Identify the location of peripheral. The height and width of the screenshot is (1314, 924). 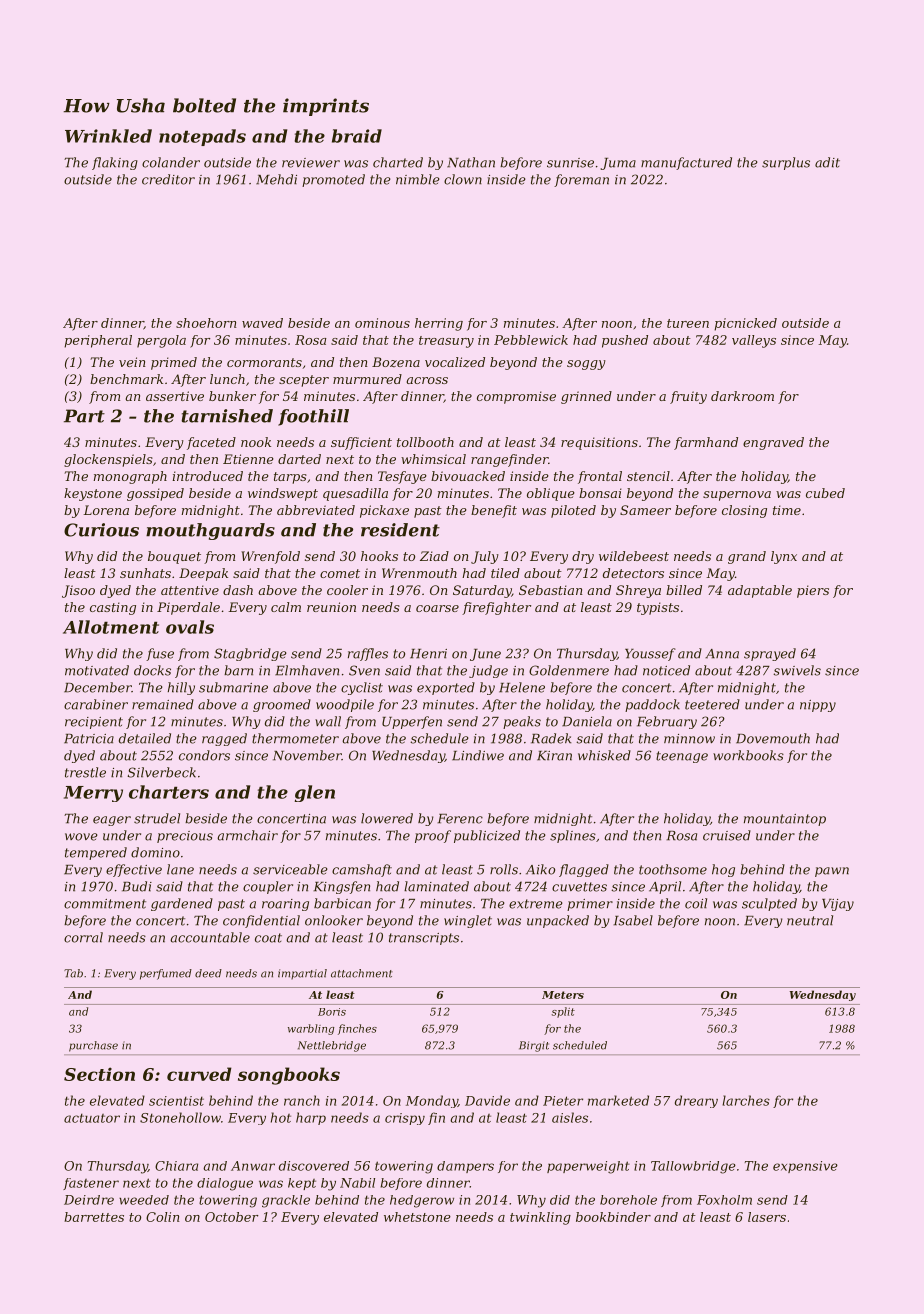
(98, 341).
